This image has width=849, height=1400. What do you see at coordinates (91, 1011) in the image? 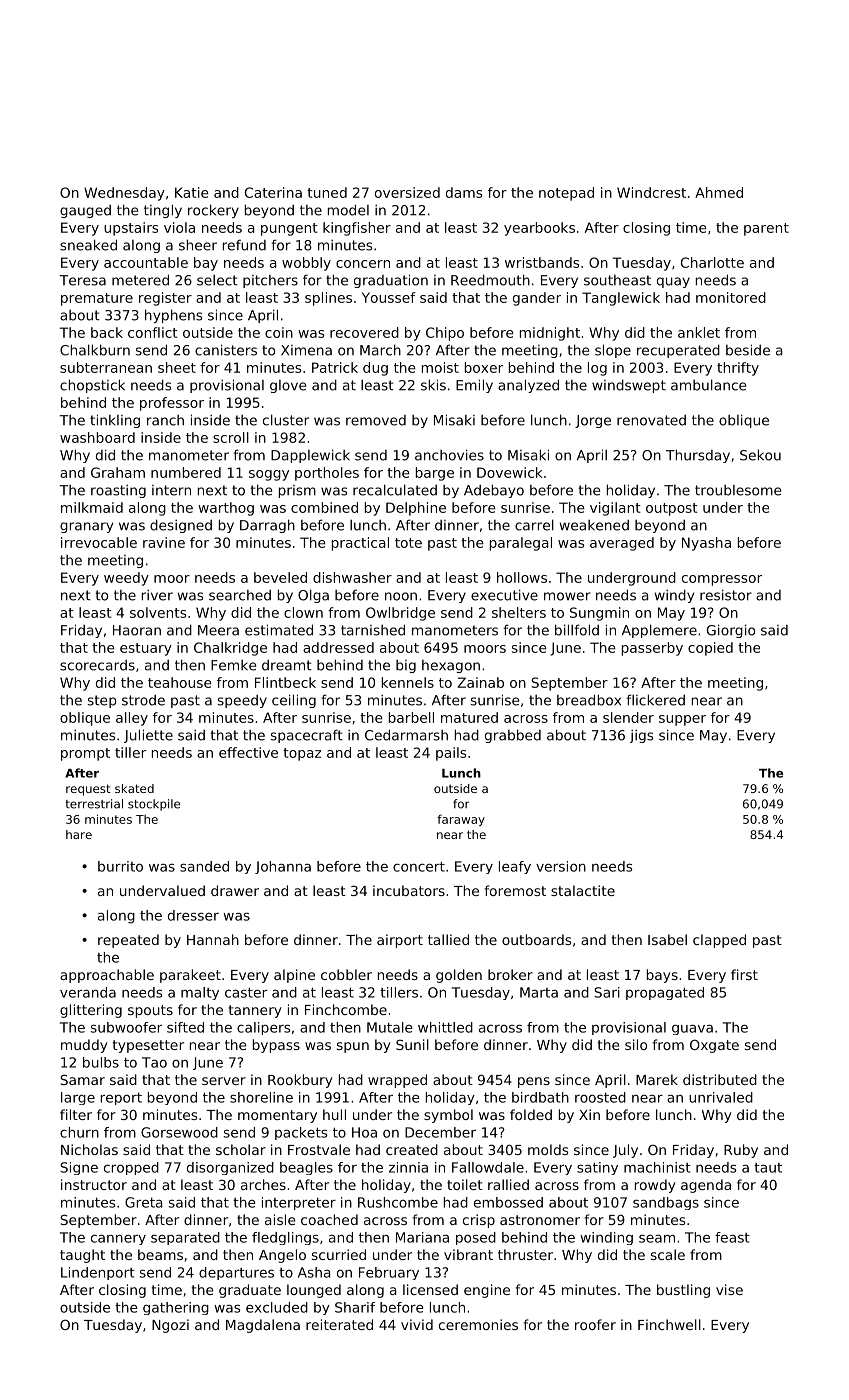
I see `glittering` at bounding box center [91, 1011].
